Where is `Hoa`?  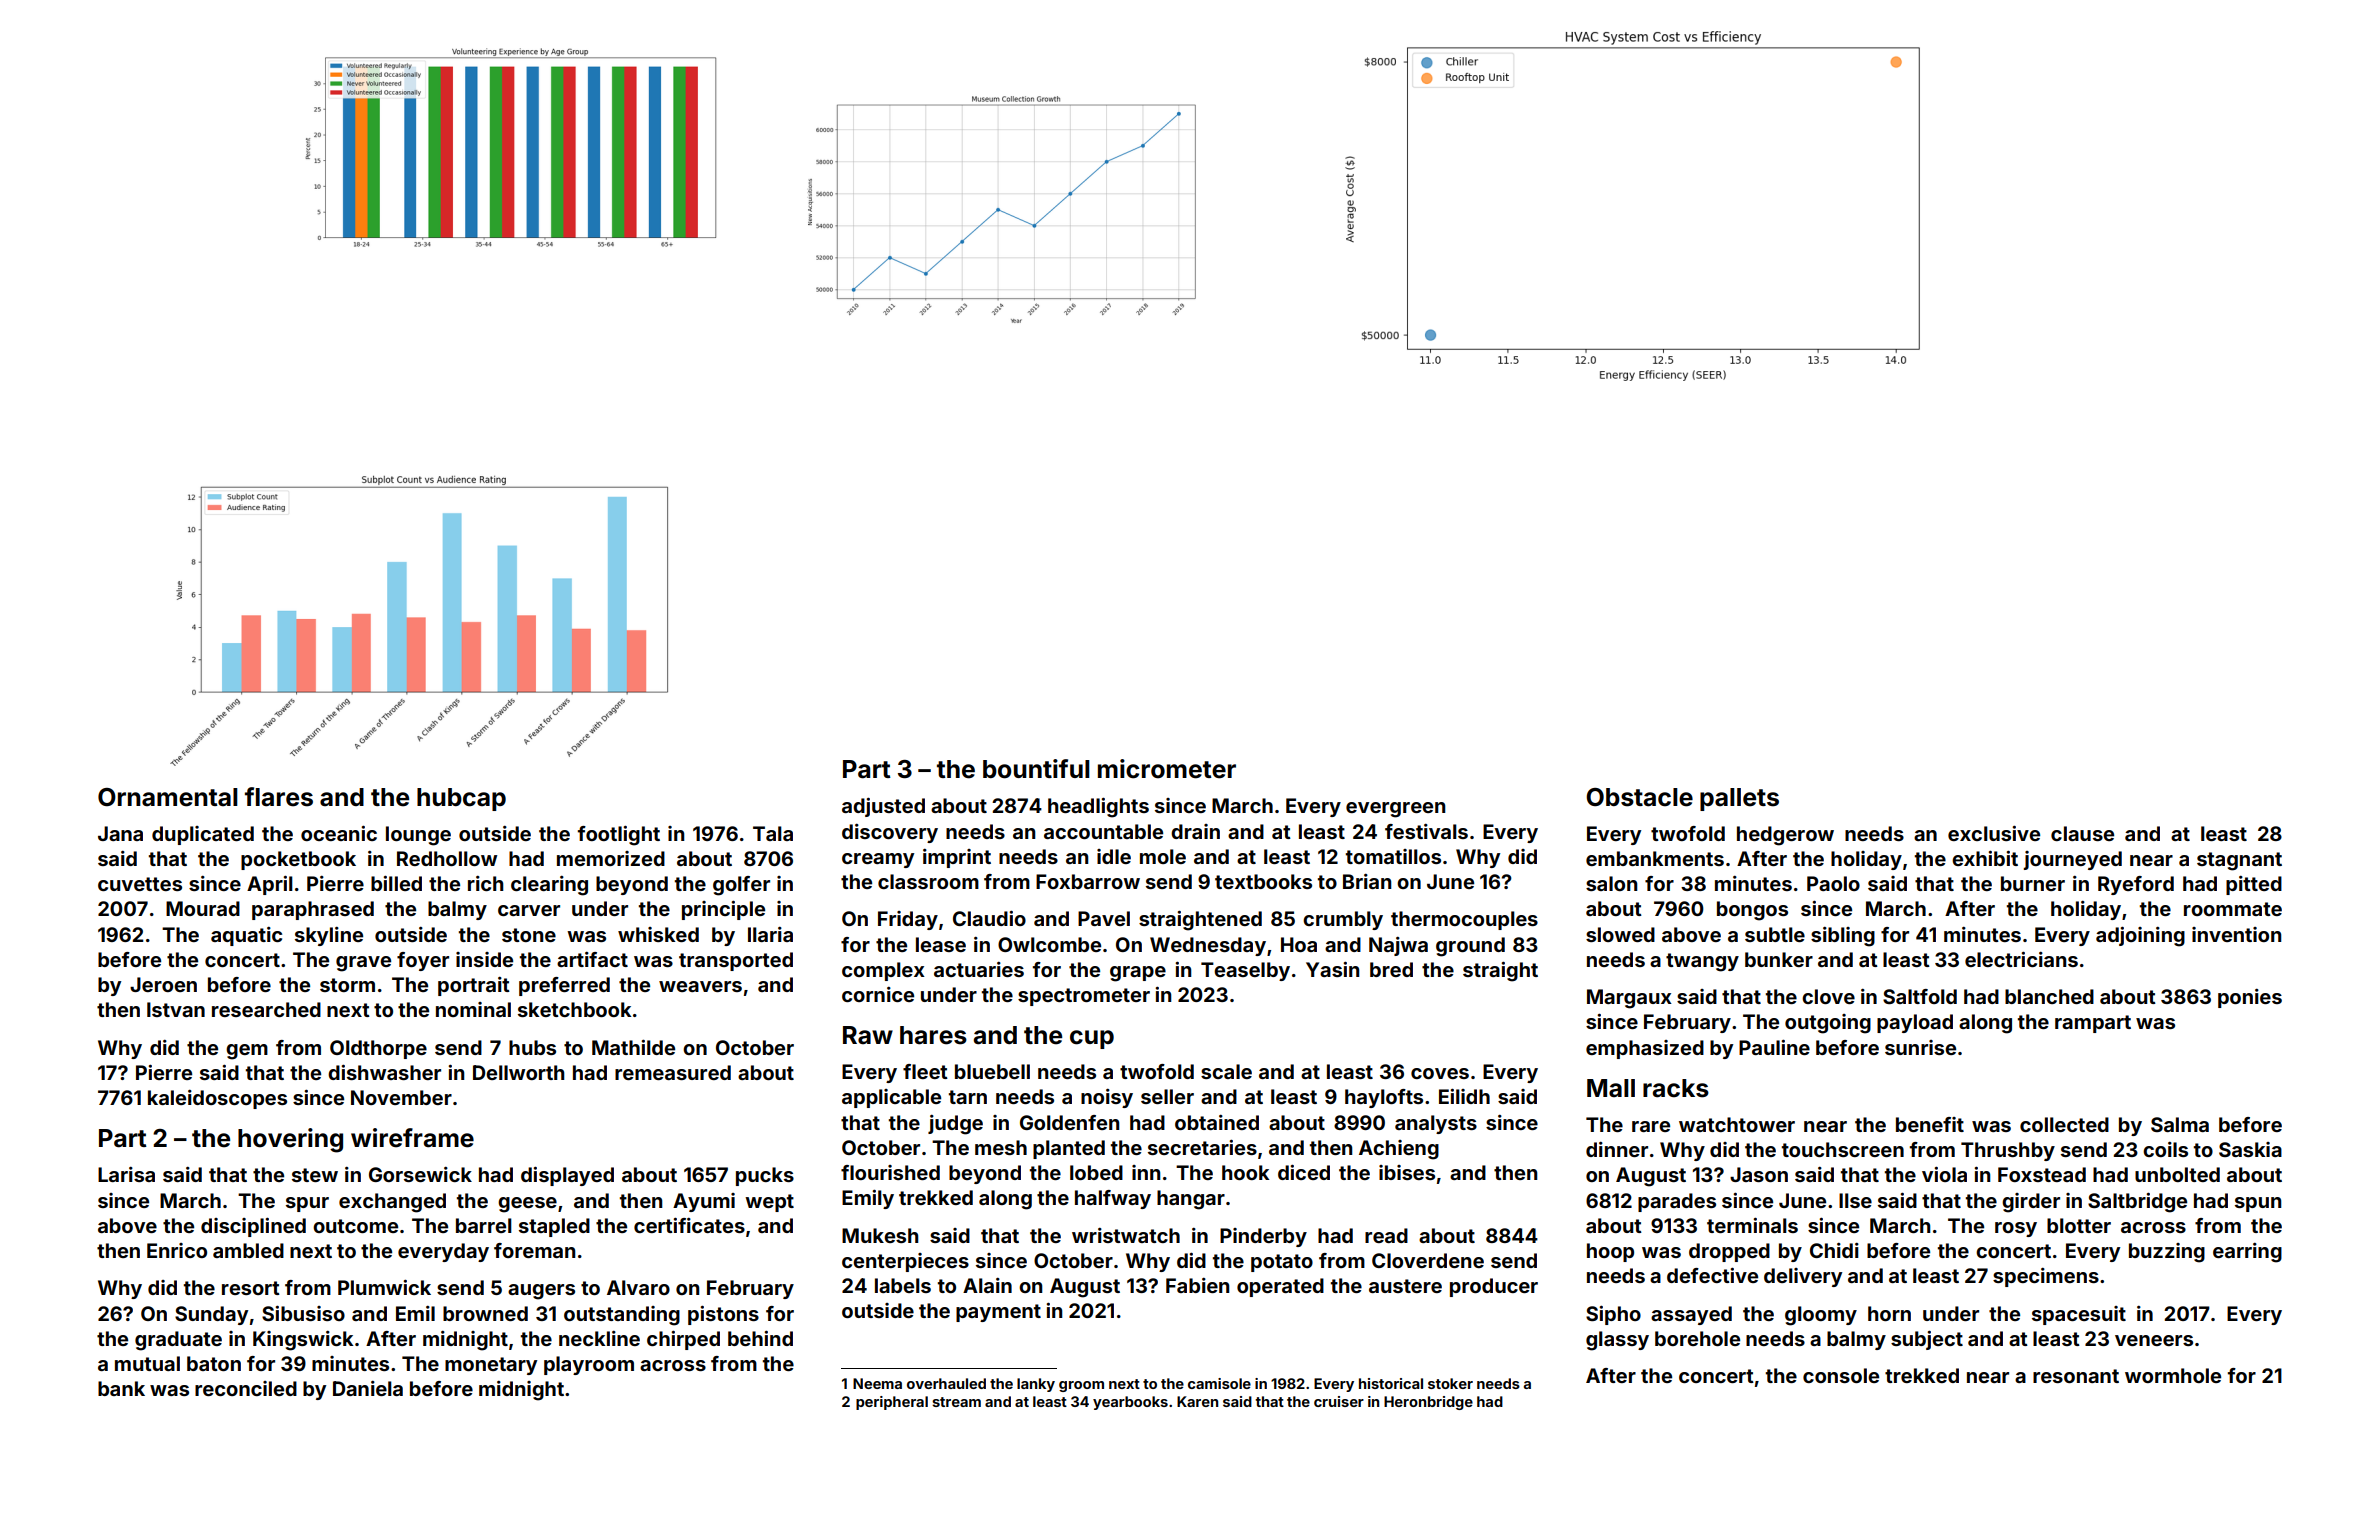
Hoa is located at coordinates (1299, 944).
